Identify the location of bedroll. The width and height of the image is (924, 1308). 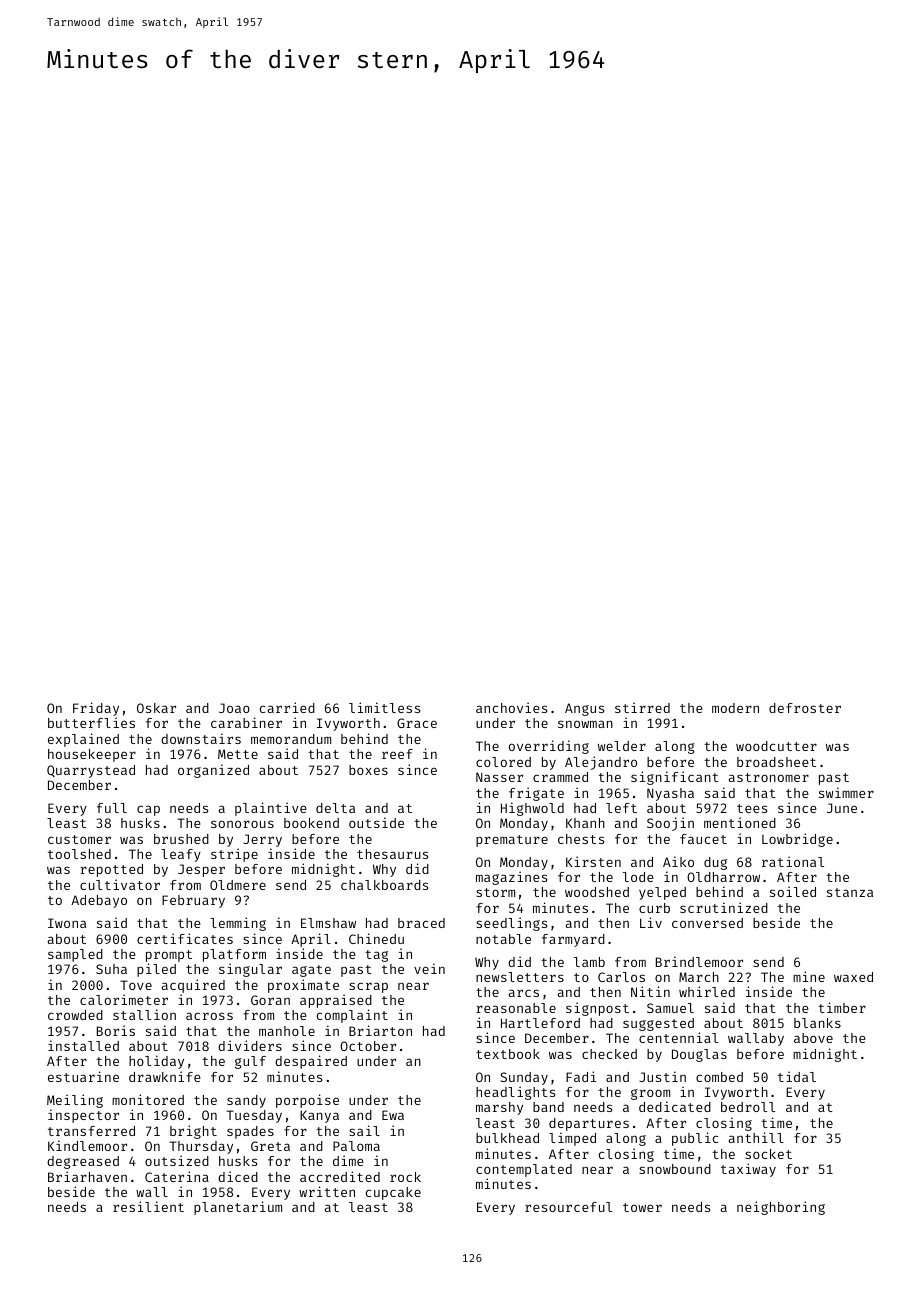
(748, 1107).
